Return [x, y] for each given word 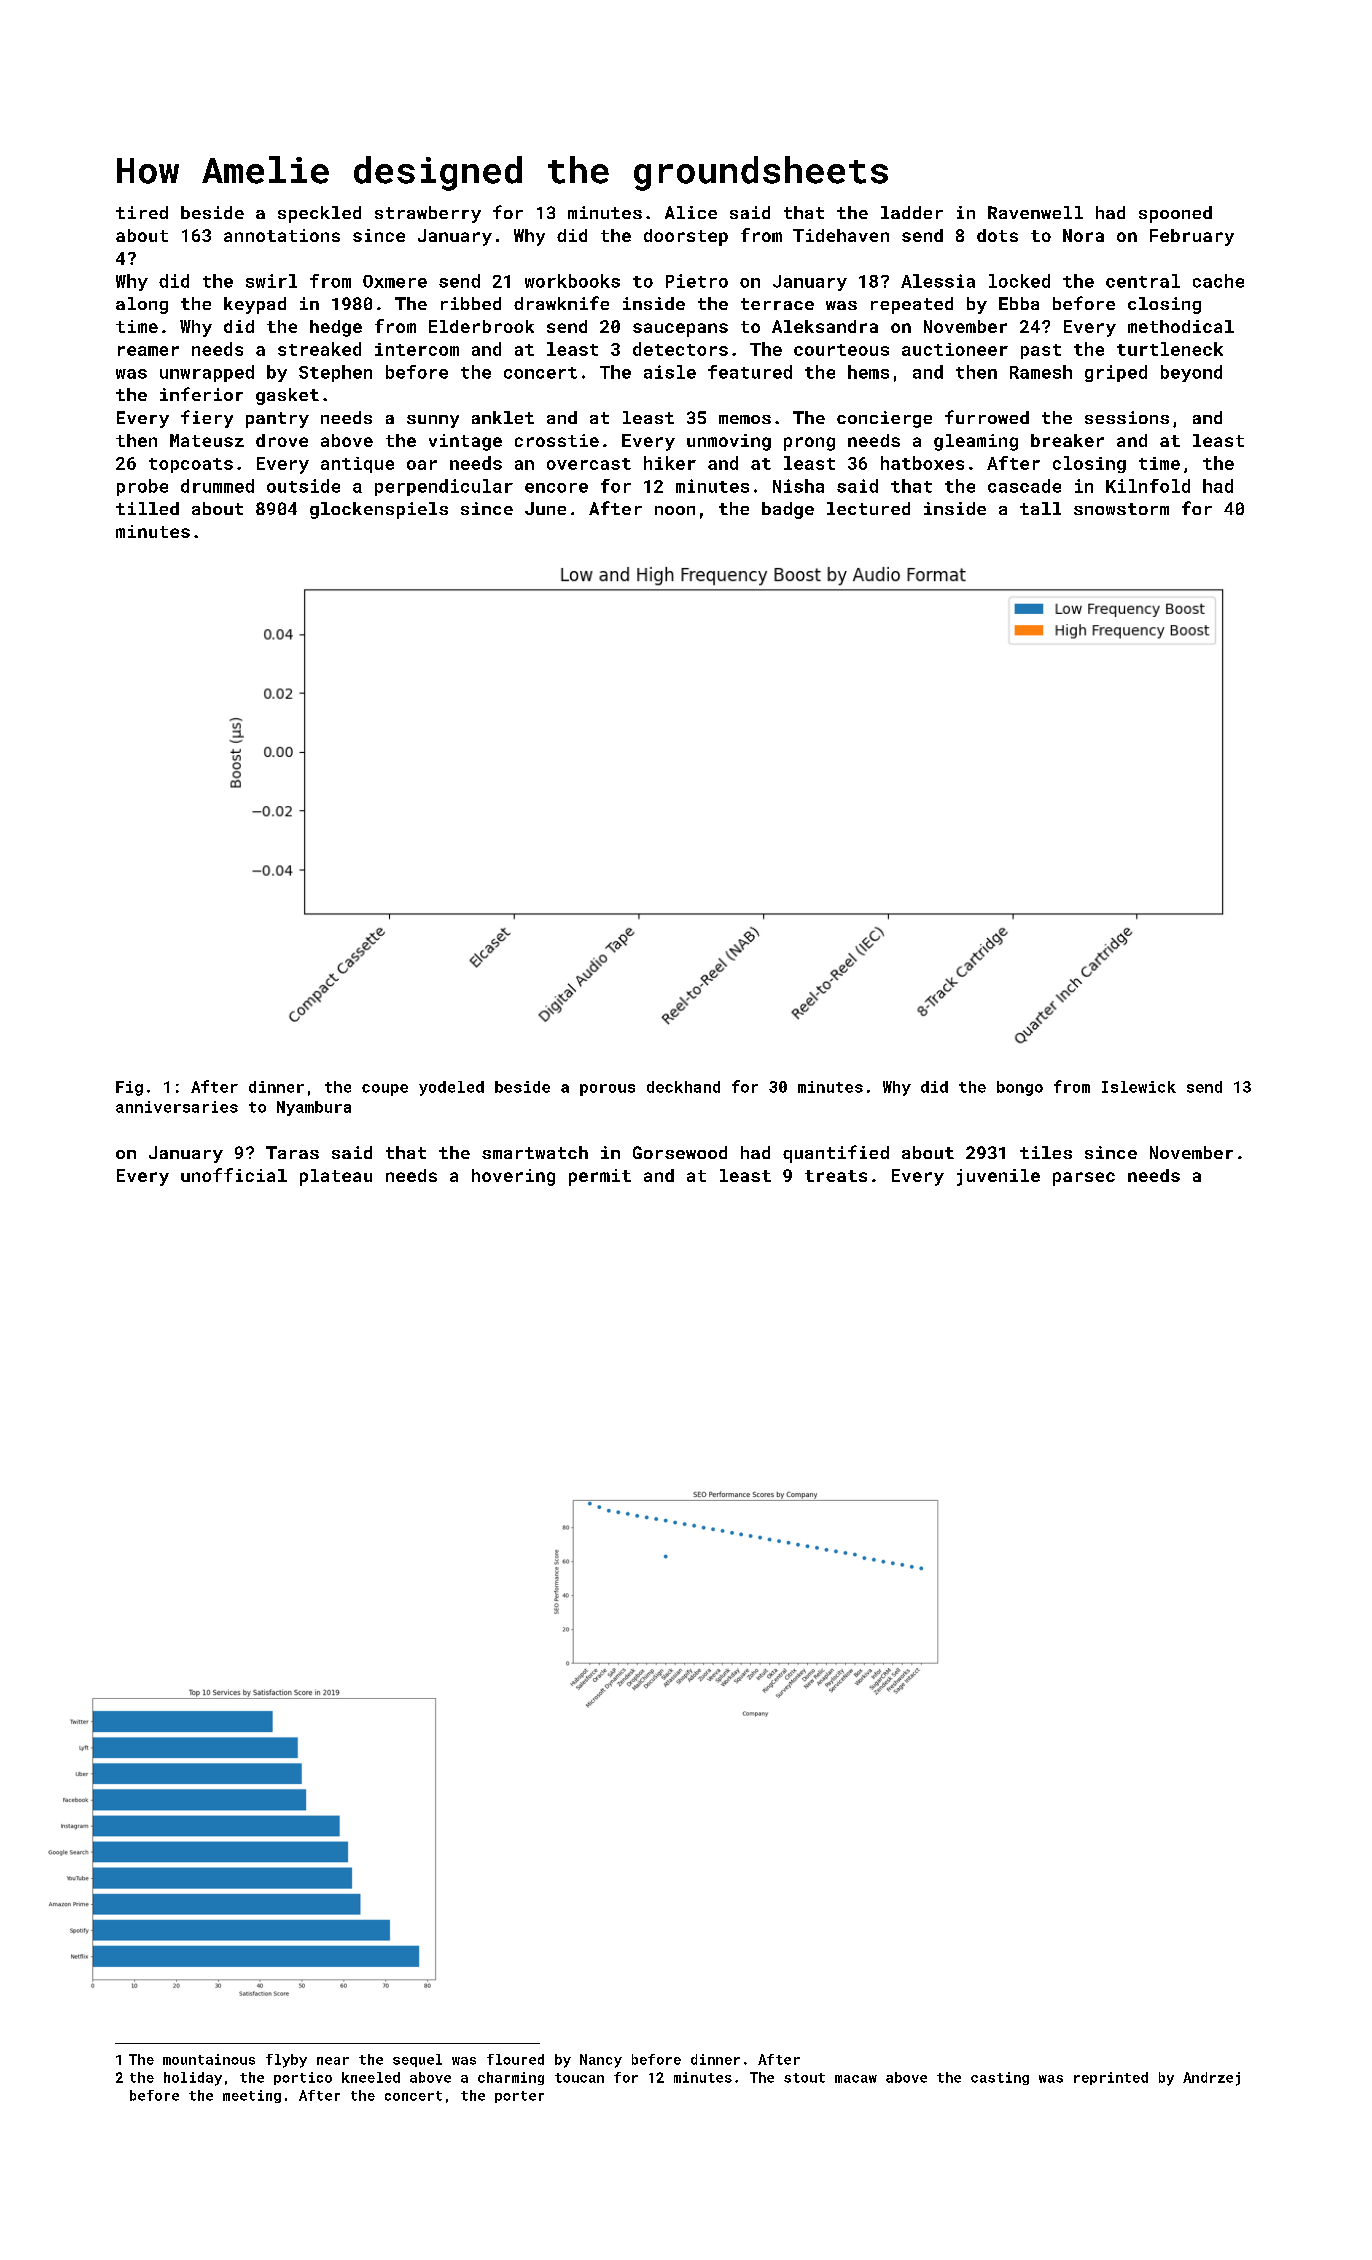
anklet [503, 417]
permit [600, 1177]
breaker [1067, 440]
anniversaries [177, 1107]
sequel [417, 2060]
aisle [670, 372]
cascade [1024, 486]
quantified [836, 1154]
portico [303, 2078]
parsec [1084, 1179]
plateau [336, 1177]
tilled [147, 508]
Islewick [1139, 1087]
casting [1000, 2078]
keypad [255, 305]
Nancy [601, 2061]
